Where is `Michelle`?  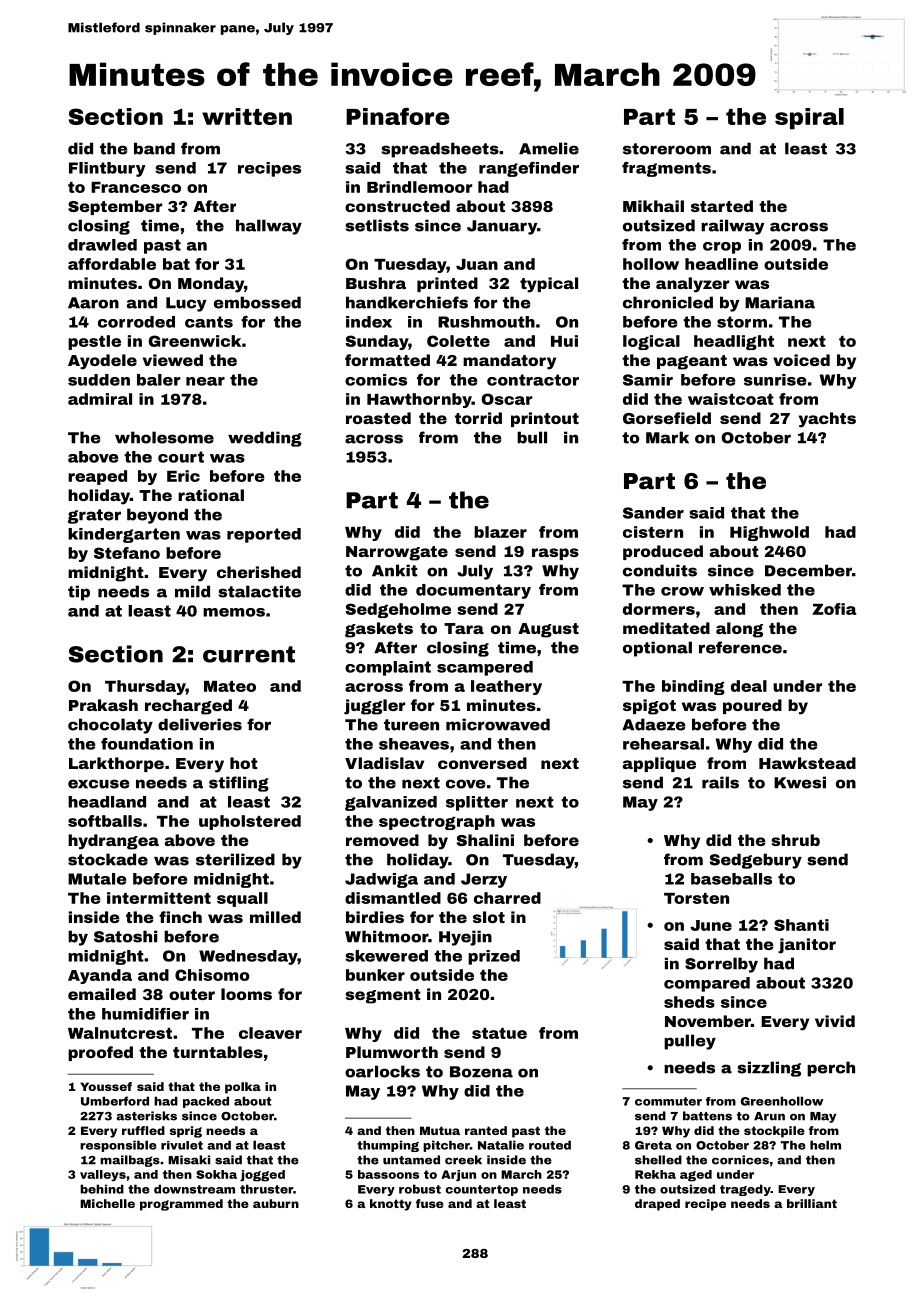
Michelle is located at coordinates (107, 1203).
